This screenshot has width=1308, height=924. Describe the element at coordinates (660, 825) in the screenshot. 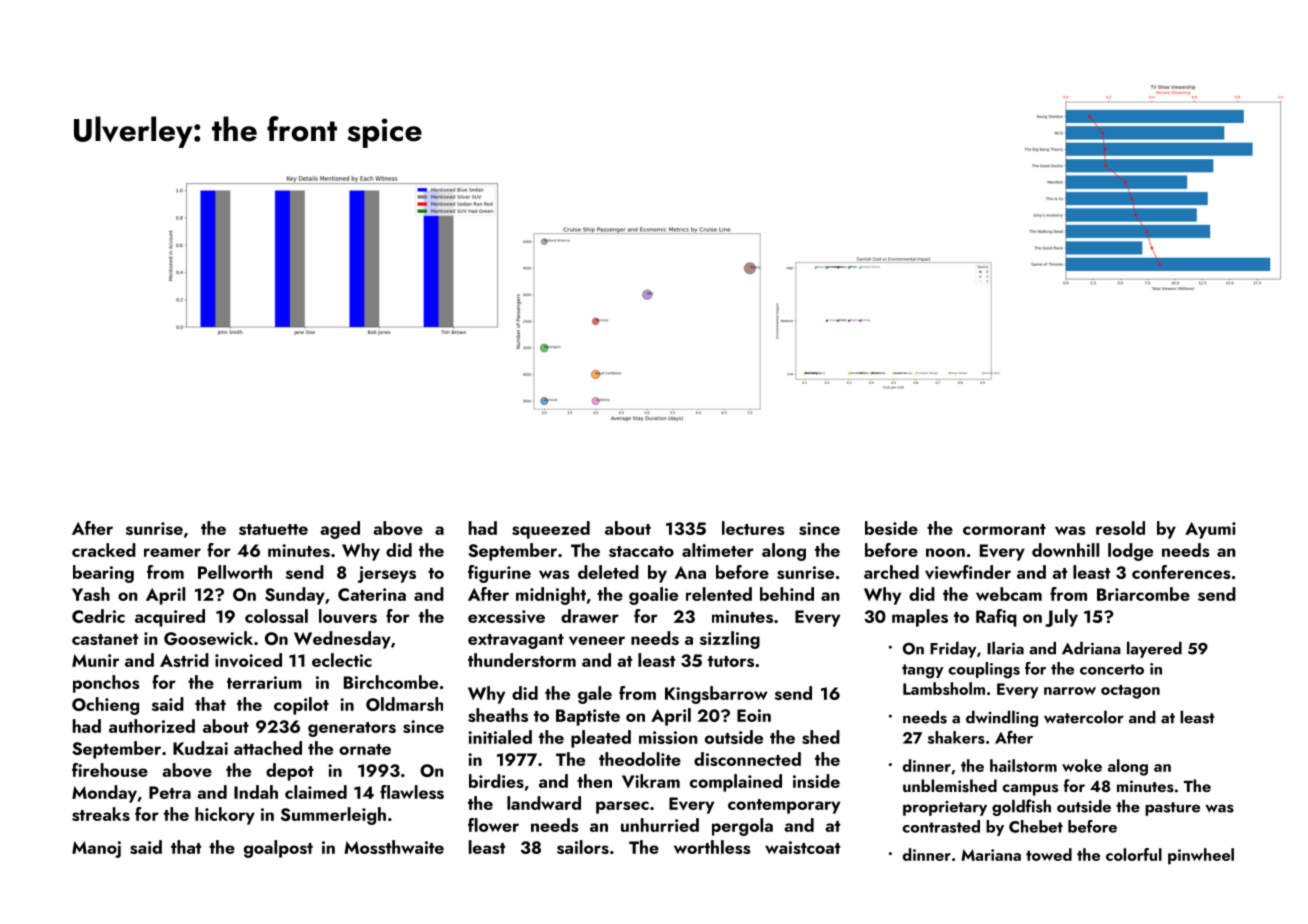

I see `unhurried` at that location.
